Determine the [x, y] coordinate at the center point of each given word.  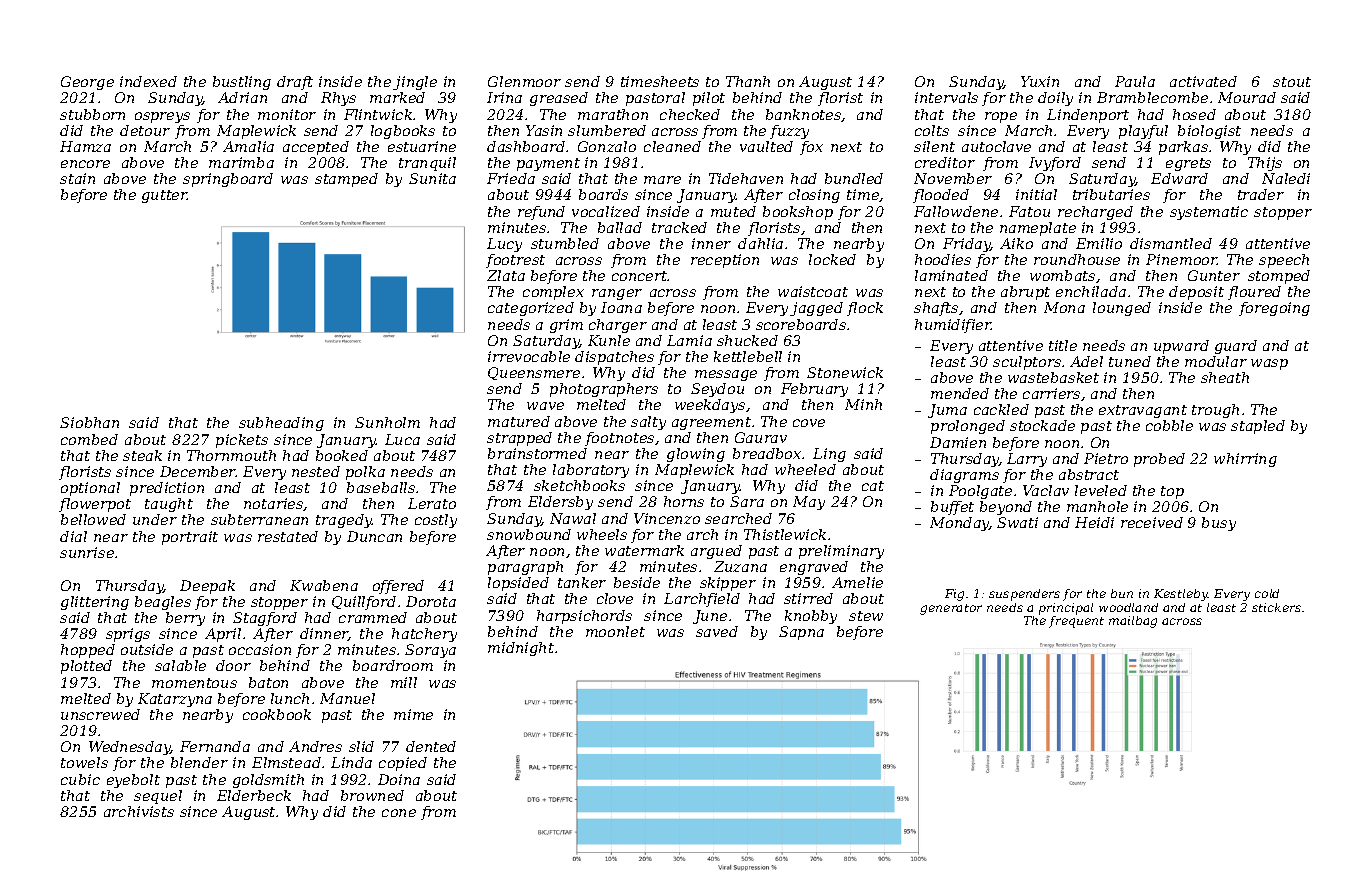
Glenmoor [524, 81]
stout [1292, 82]
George [87, 83]
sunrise [87, 552]
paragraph [525, 568]
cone [399, 813]
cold [1267, 593]
